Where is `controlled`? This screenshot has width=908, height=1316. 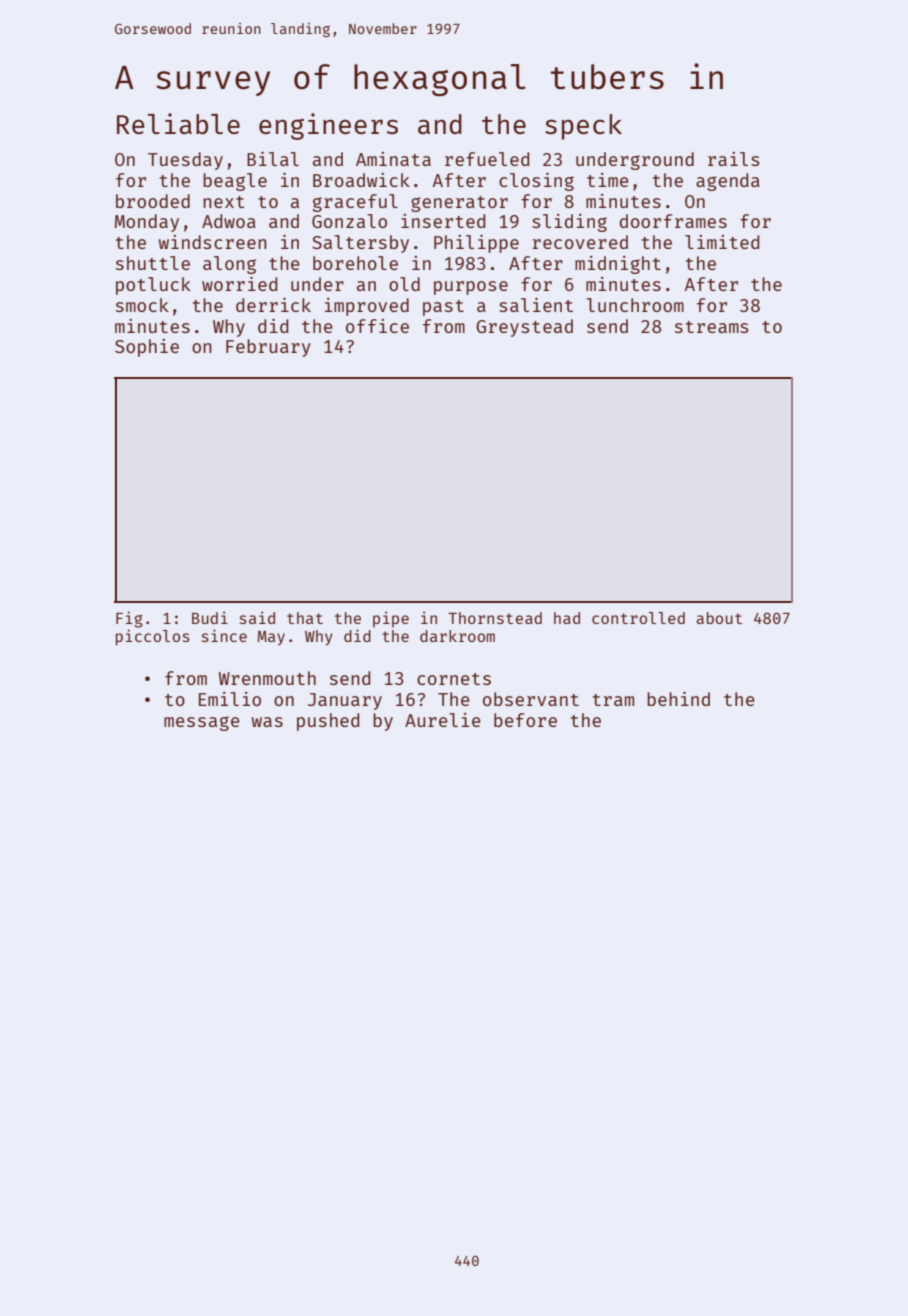
controlled is located at coordinates (638, 618).
